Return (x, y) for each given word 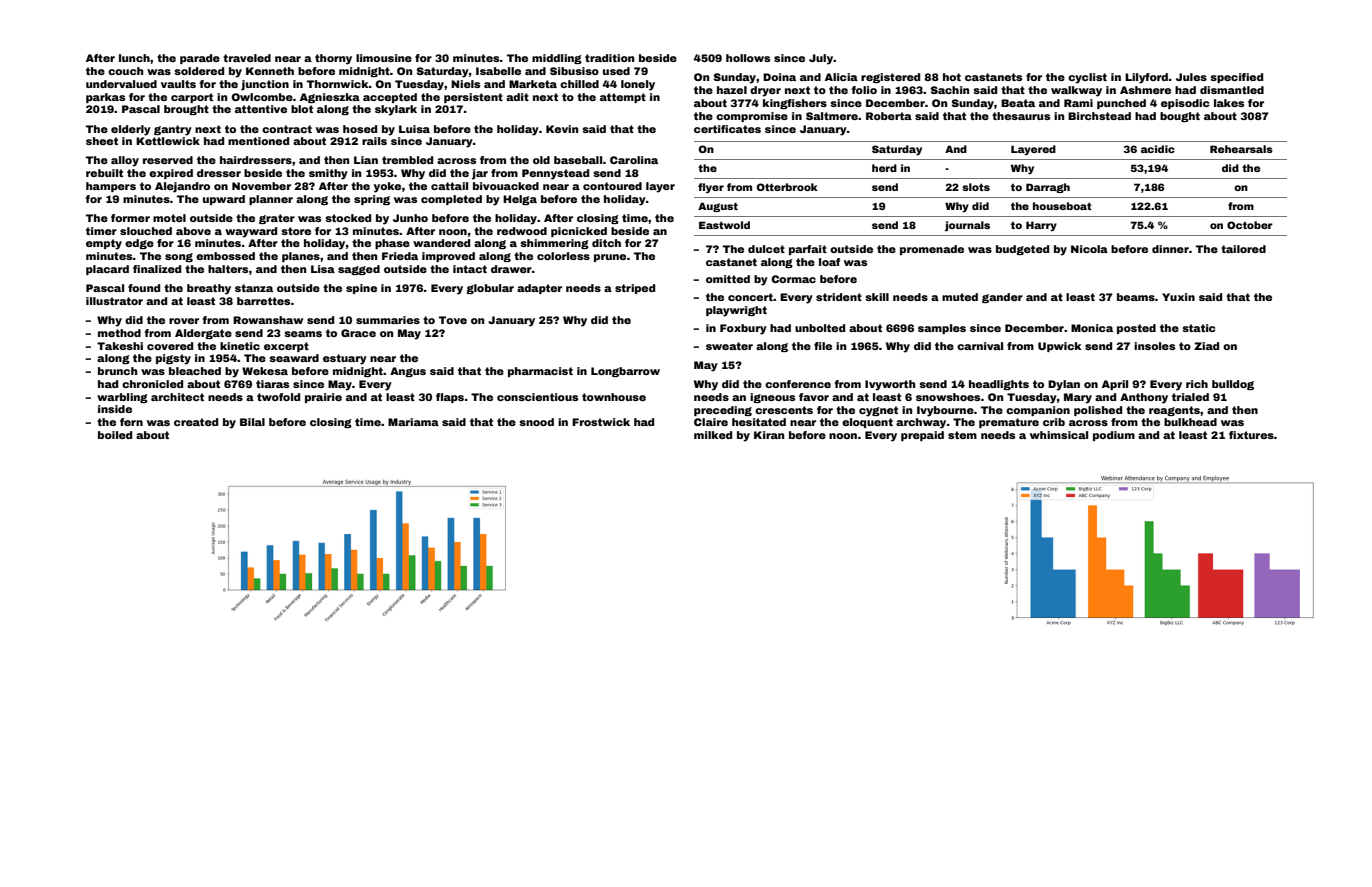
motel (169, 218)
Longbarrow (625, 372)
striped (635, 289)
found (144, 288)
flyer (711, 188)
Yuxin (1178, 297)
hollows (748, 58)
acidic (1158, 149)
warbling (122, 398)
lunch (134, 58)
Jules (1191, 77)
